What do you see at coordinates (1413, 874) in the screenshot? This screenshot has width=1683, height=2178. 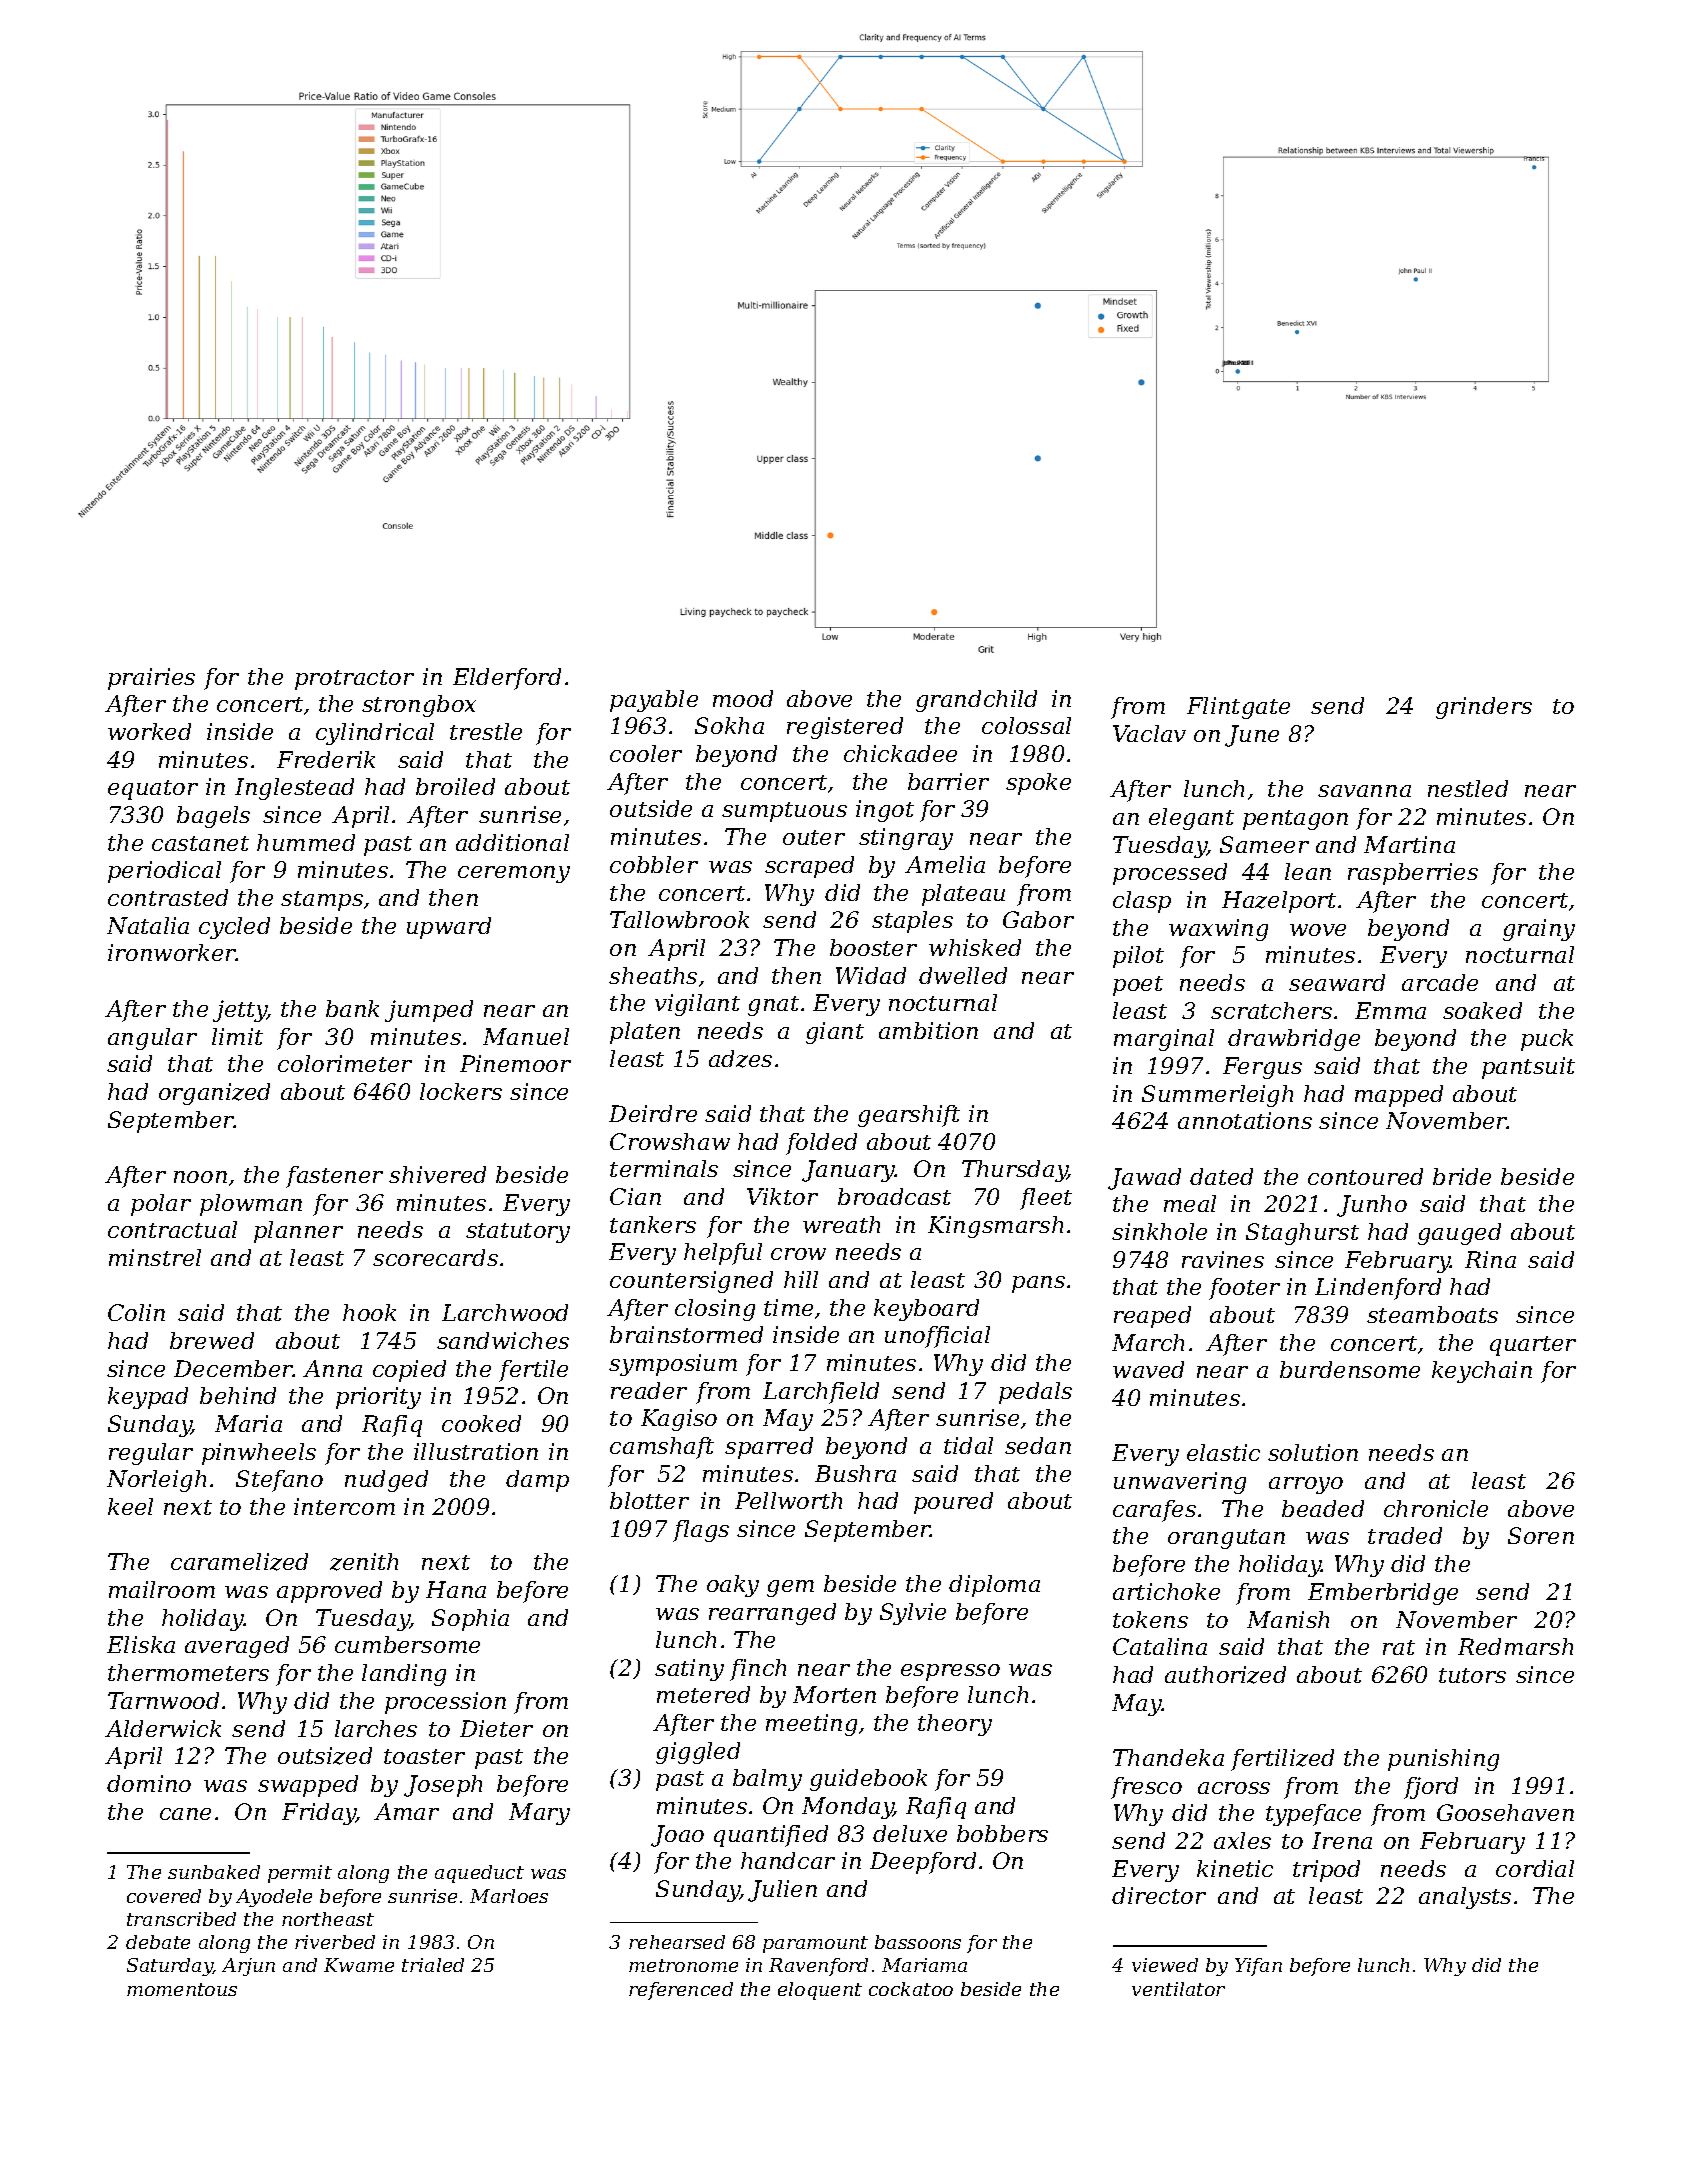 I see `raspberries` at bounding box center [1413, 874].
